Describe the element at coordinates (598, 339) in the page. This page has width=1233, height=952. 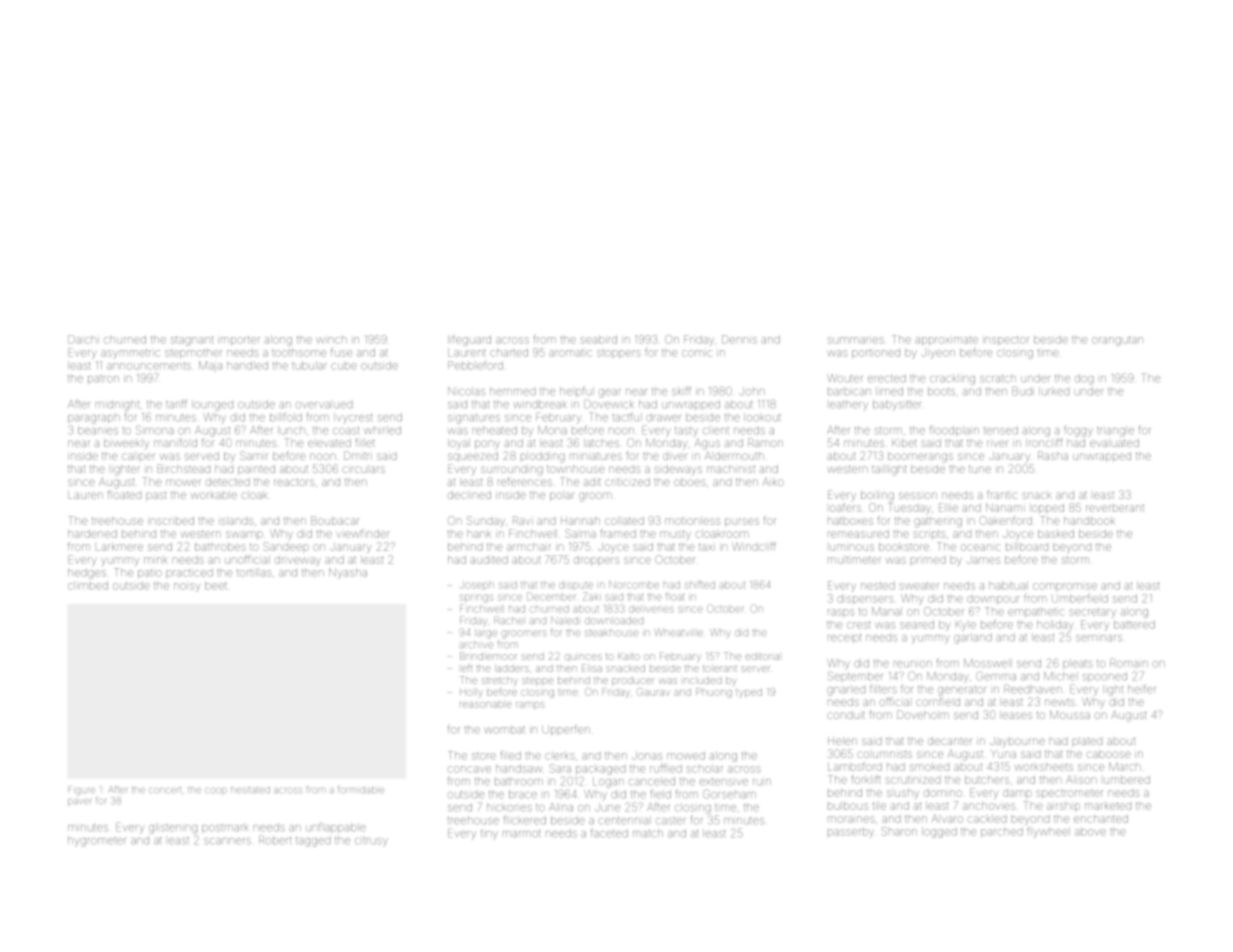
I see `seabird` at that location.
